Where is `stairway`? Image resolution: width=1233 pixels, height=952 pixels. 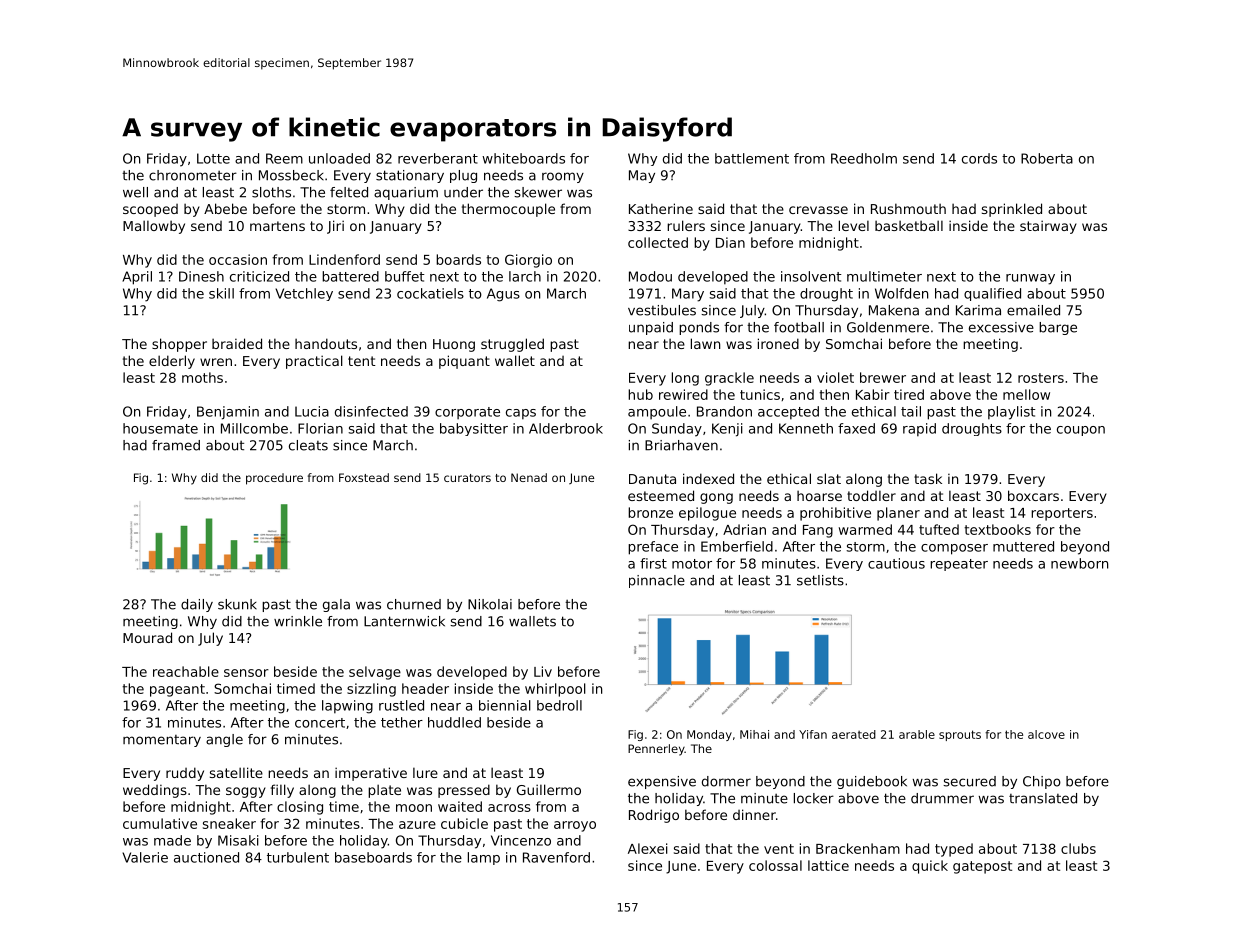 stairway is located at coordinates (1048, 227).
